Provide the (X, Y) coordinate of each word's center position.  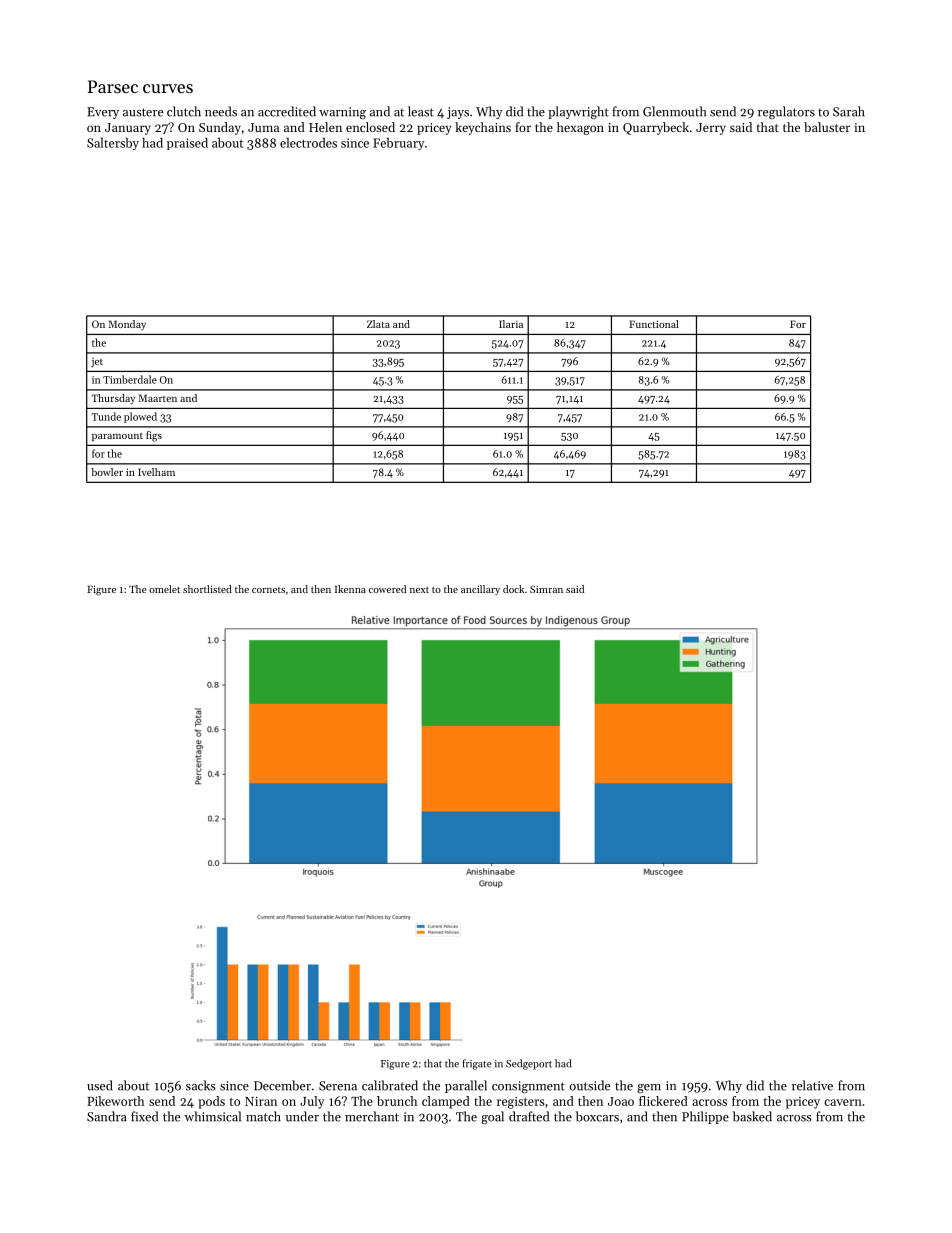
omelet (164, 589)
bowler (107, 472)
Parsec (113, 86)
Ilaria (511, 324)
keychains (483, 128)
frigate (477, 1064)
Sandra (107, 1116)
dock (513, 589)
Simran (546, 589)
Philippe (705, 1117)
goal (492, 1117)
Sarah (849, 111)
